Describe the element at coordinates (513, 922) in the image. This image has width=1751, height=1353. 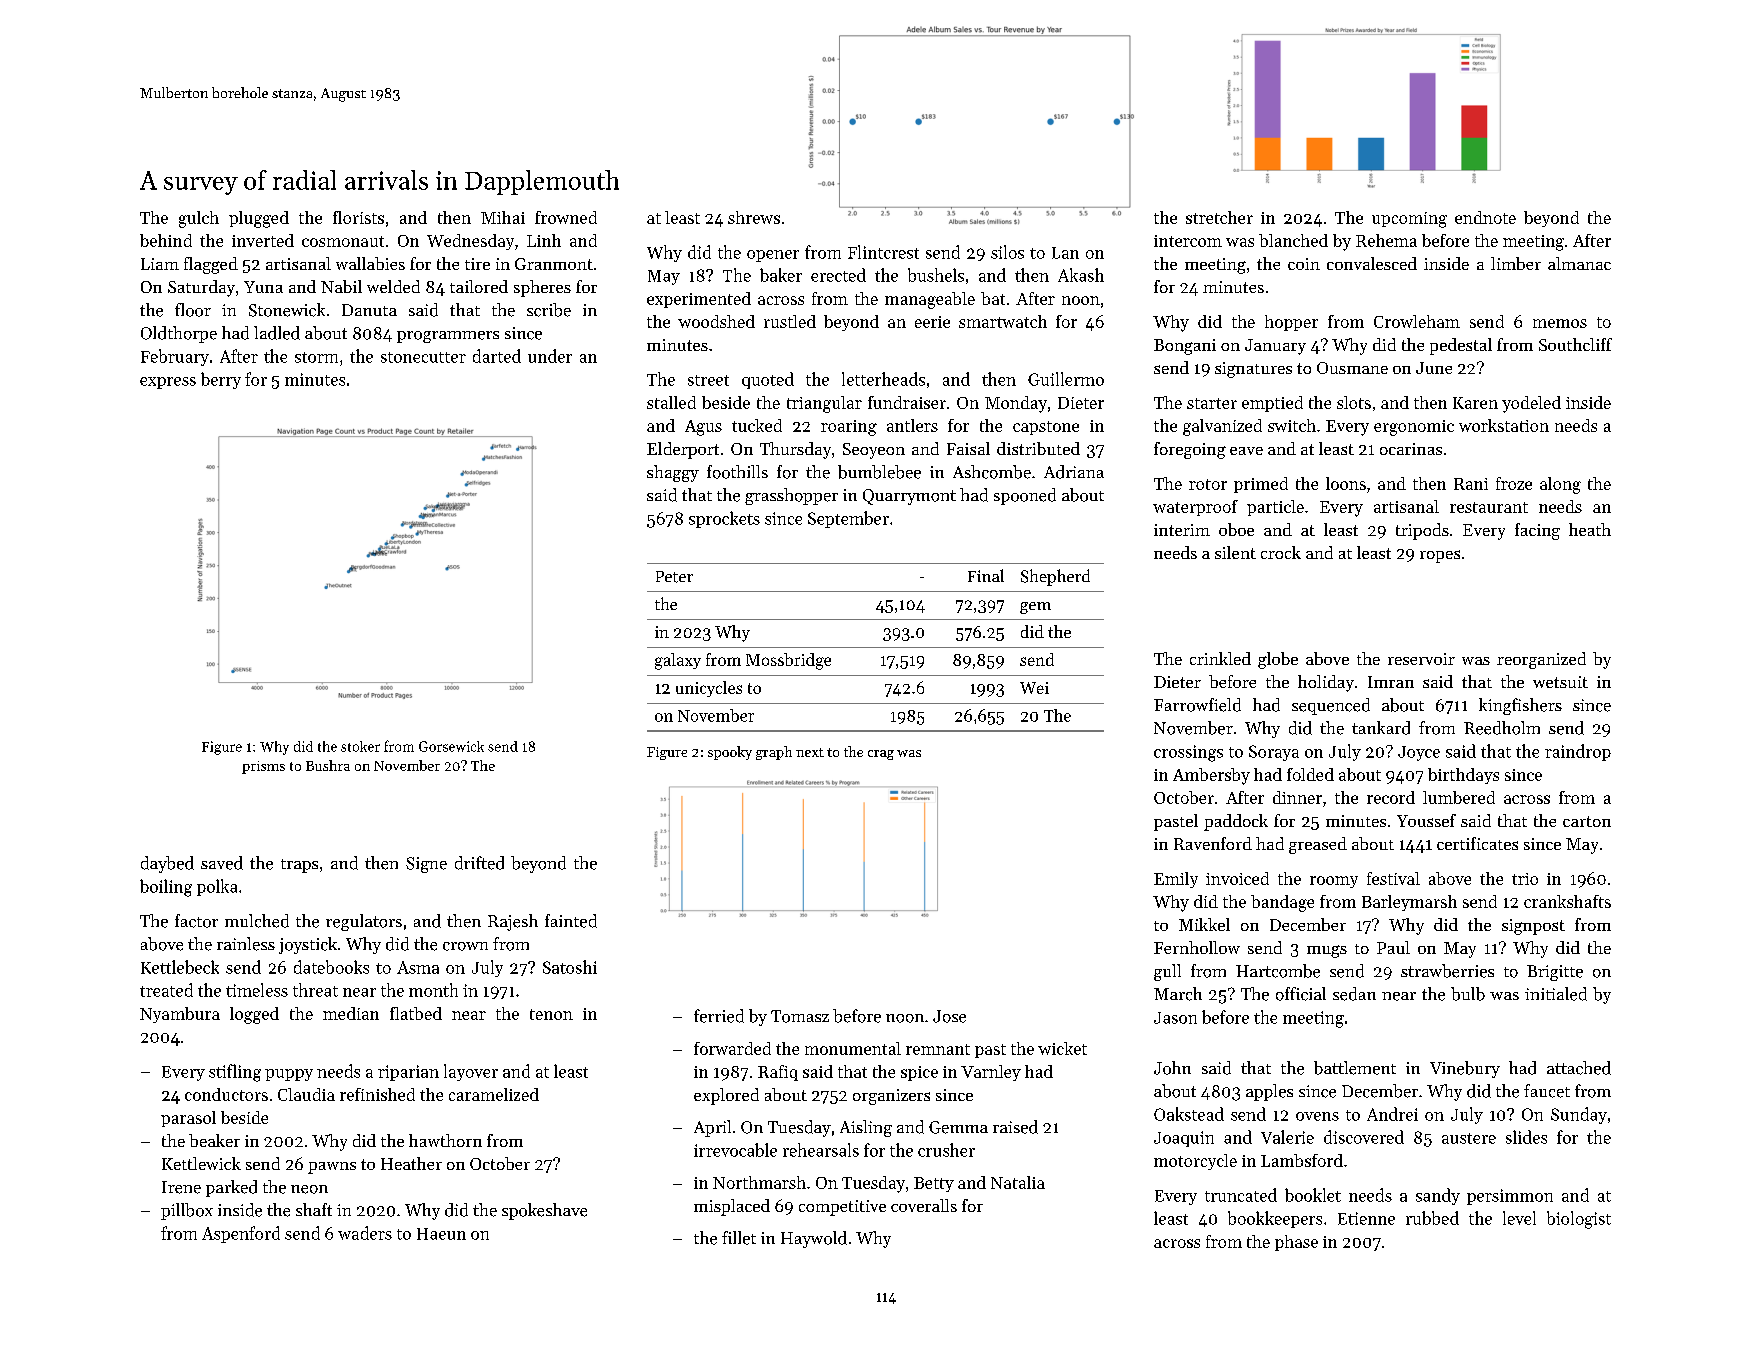
I see `Rajesh` at that location.
